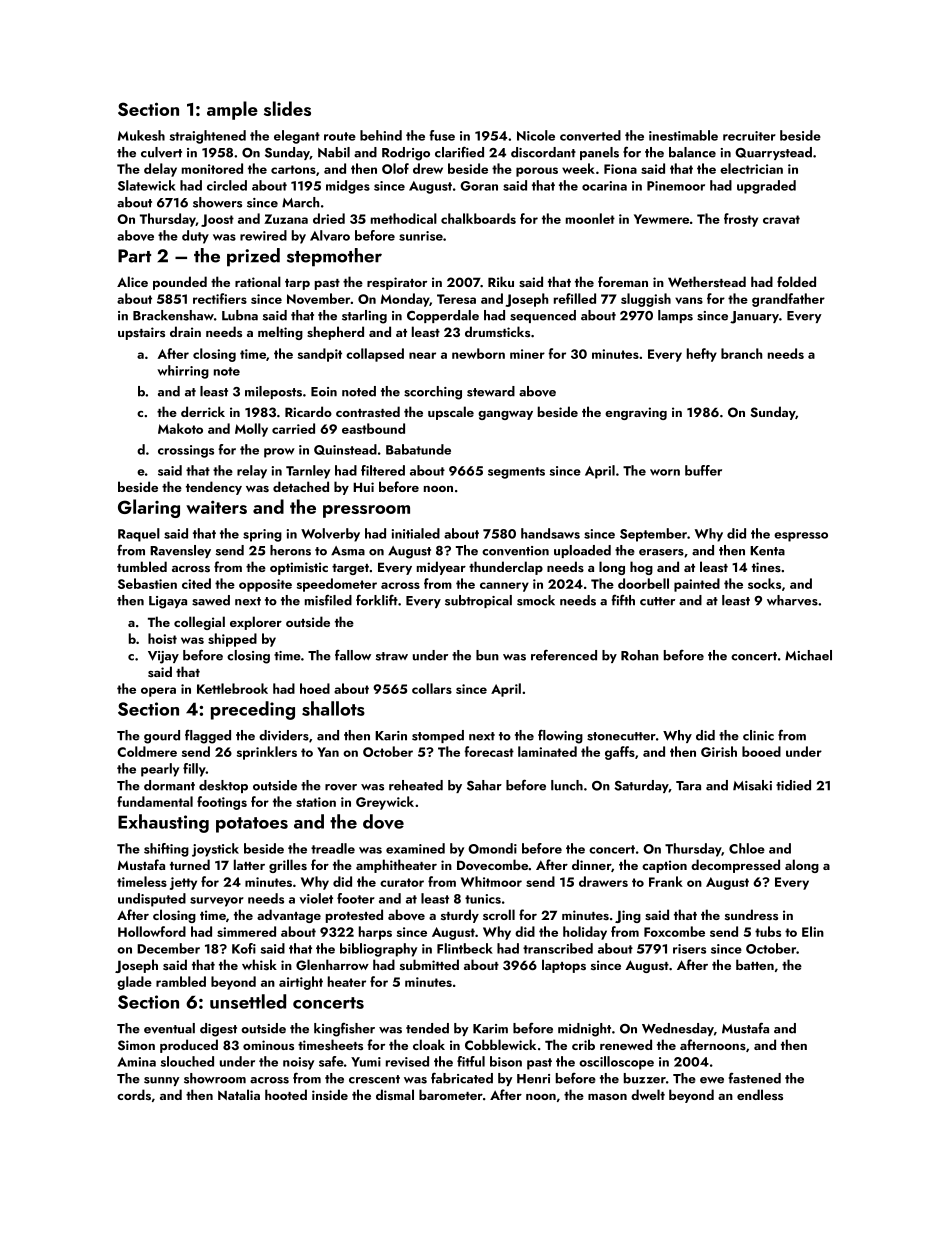 The image size is (952, 1233). What do you see at coordinates (536, 135) in the screenshot?
I see `Nicole` at bounding box center [536, 135].
